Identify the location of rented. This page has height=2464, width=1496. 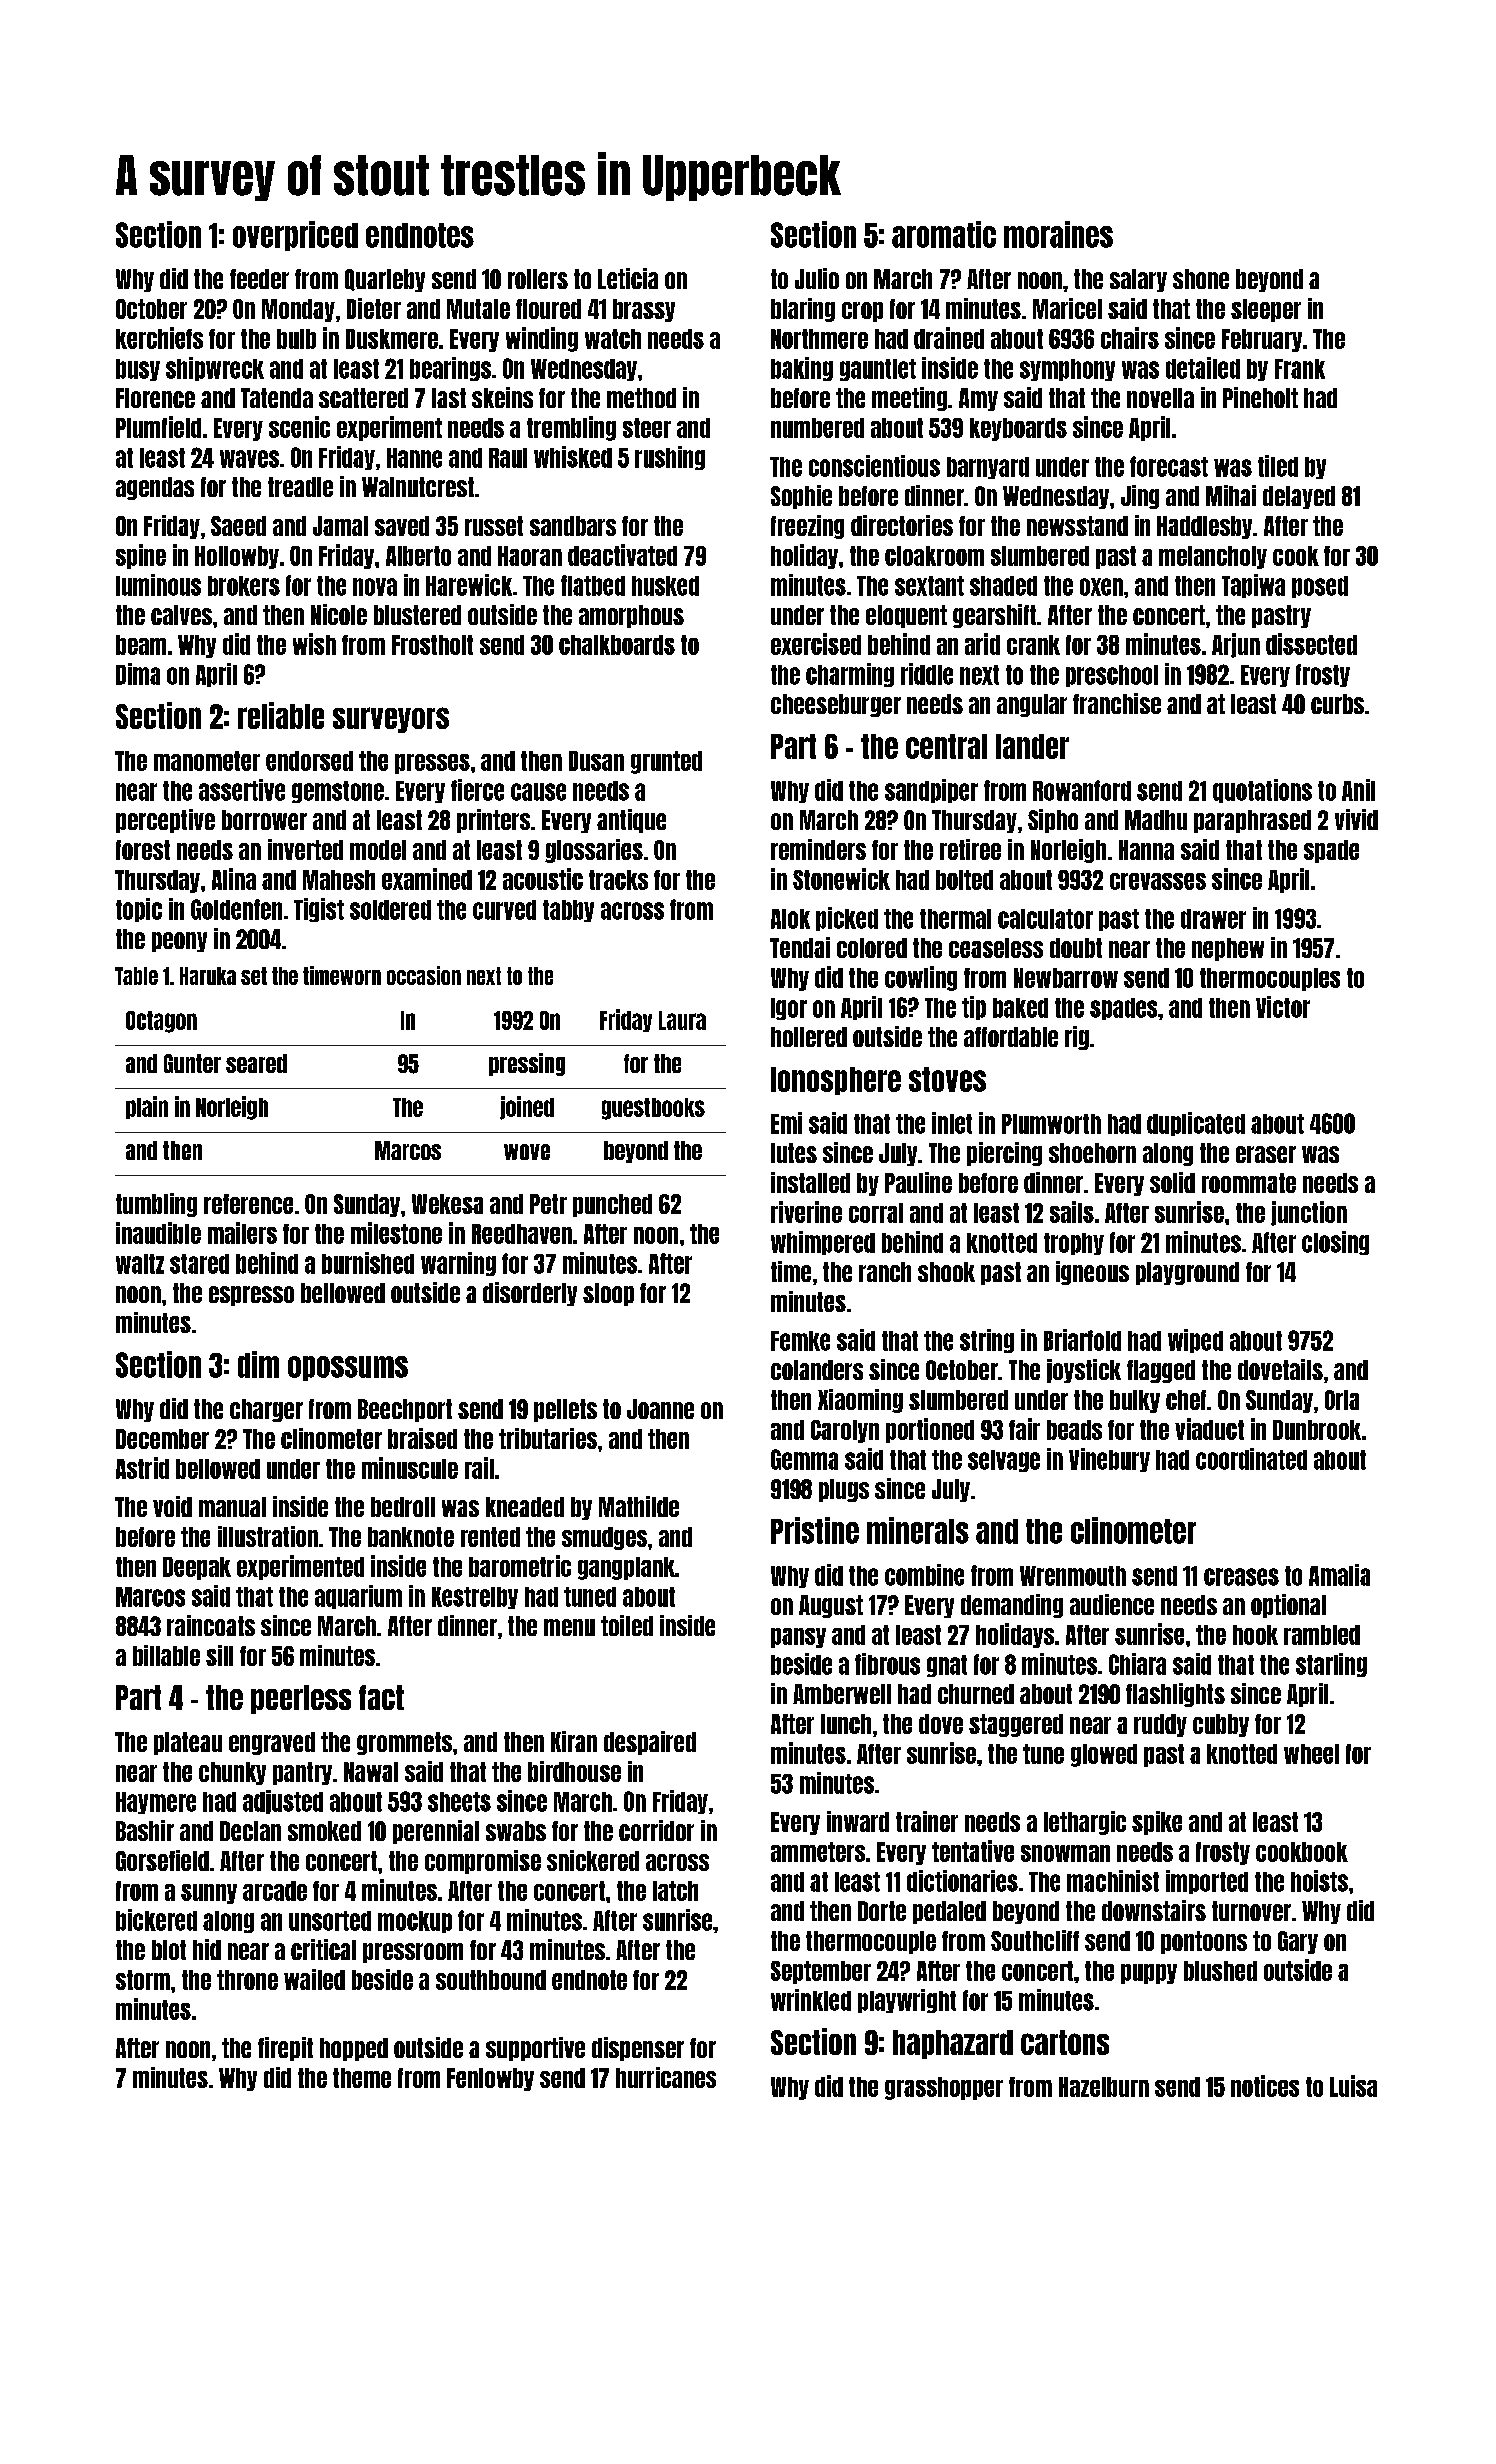
(490, 1537).
